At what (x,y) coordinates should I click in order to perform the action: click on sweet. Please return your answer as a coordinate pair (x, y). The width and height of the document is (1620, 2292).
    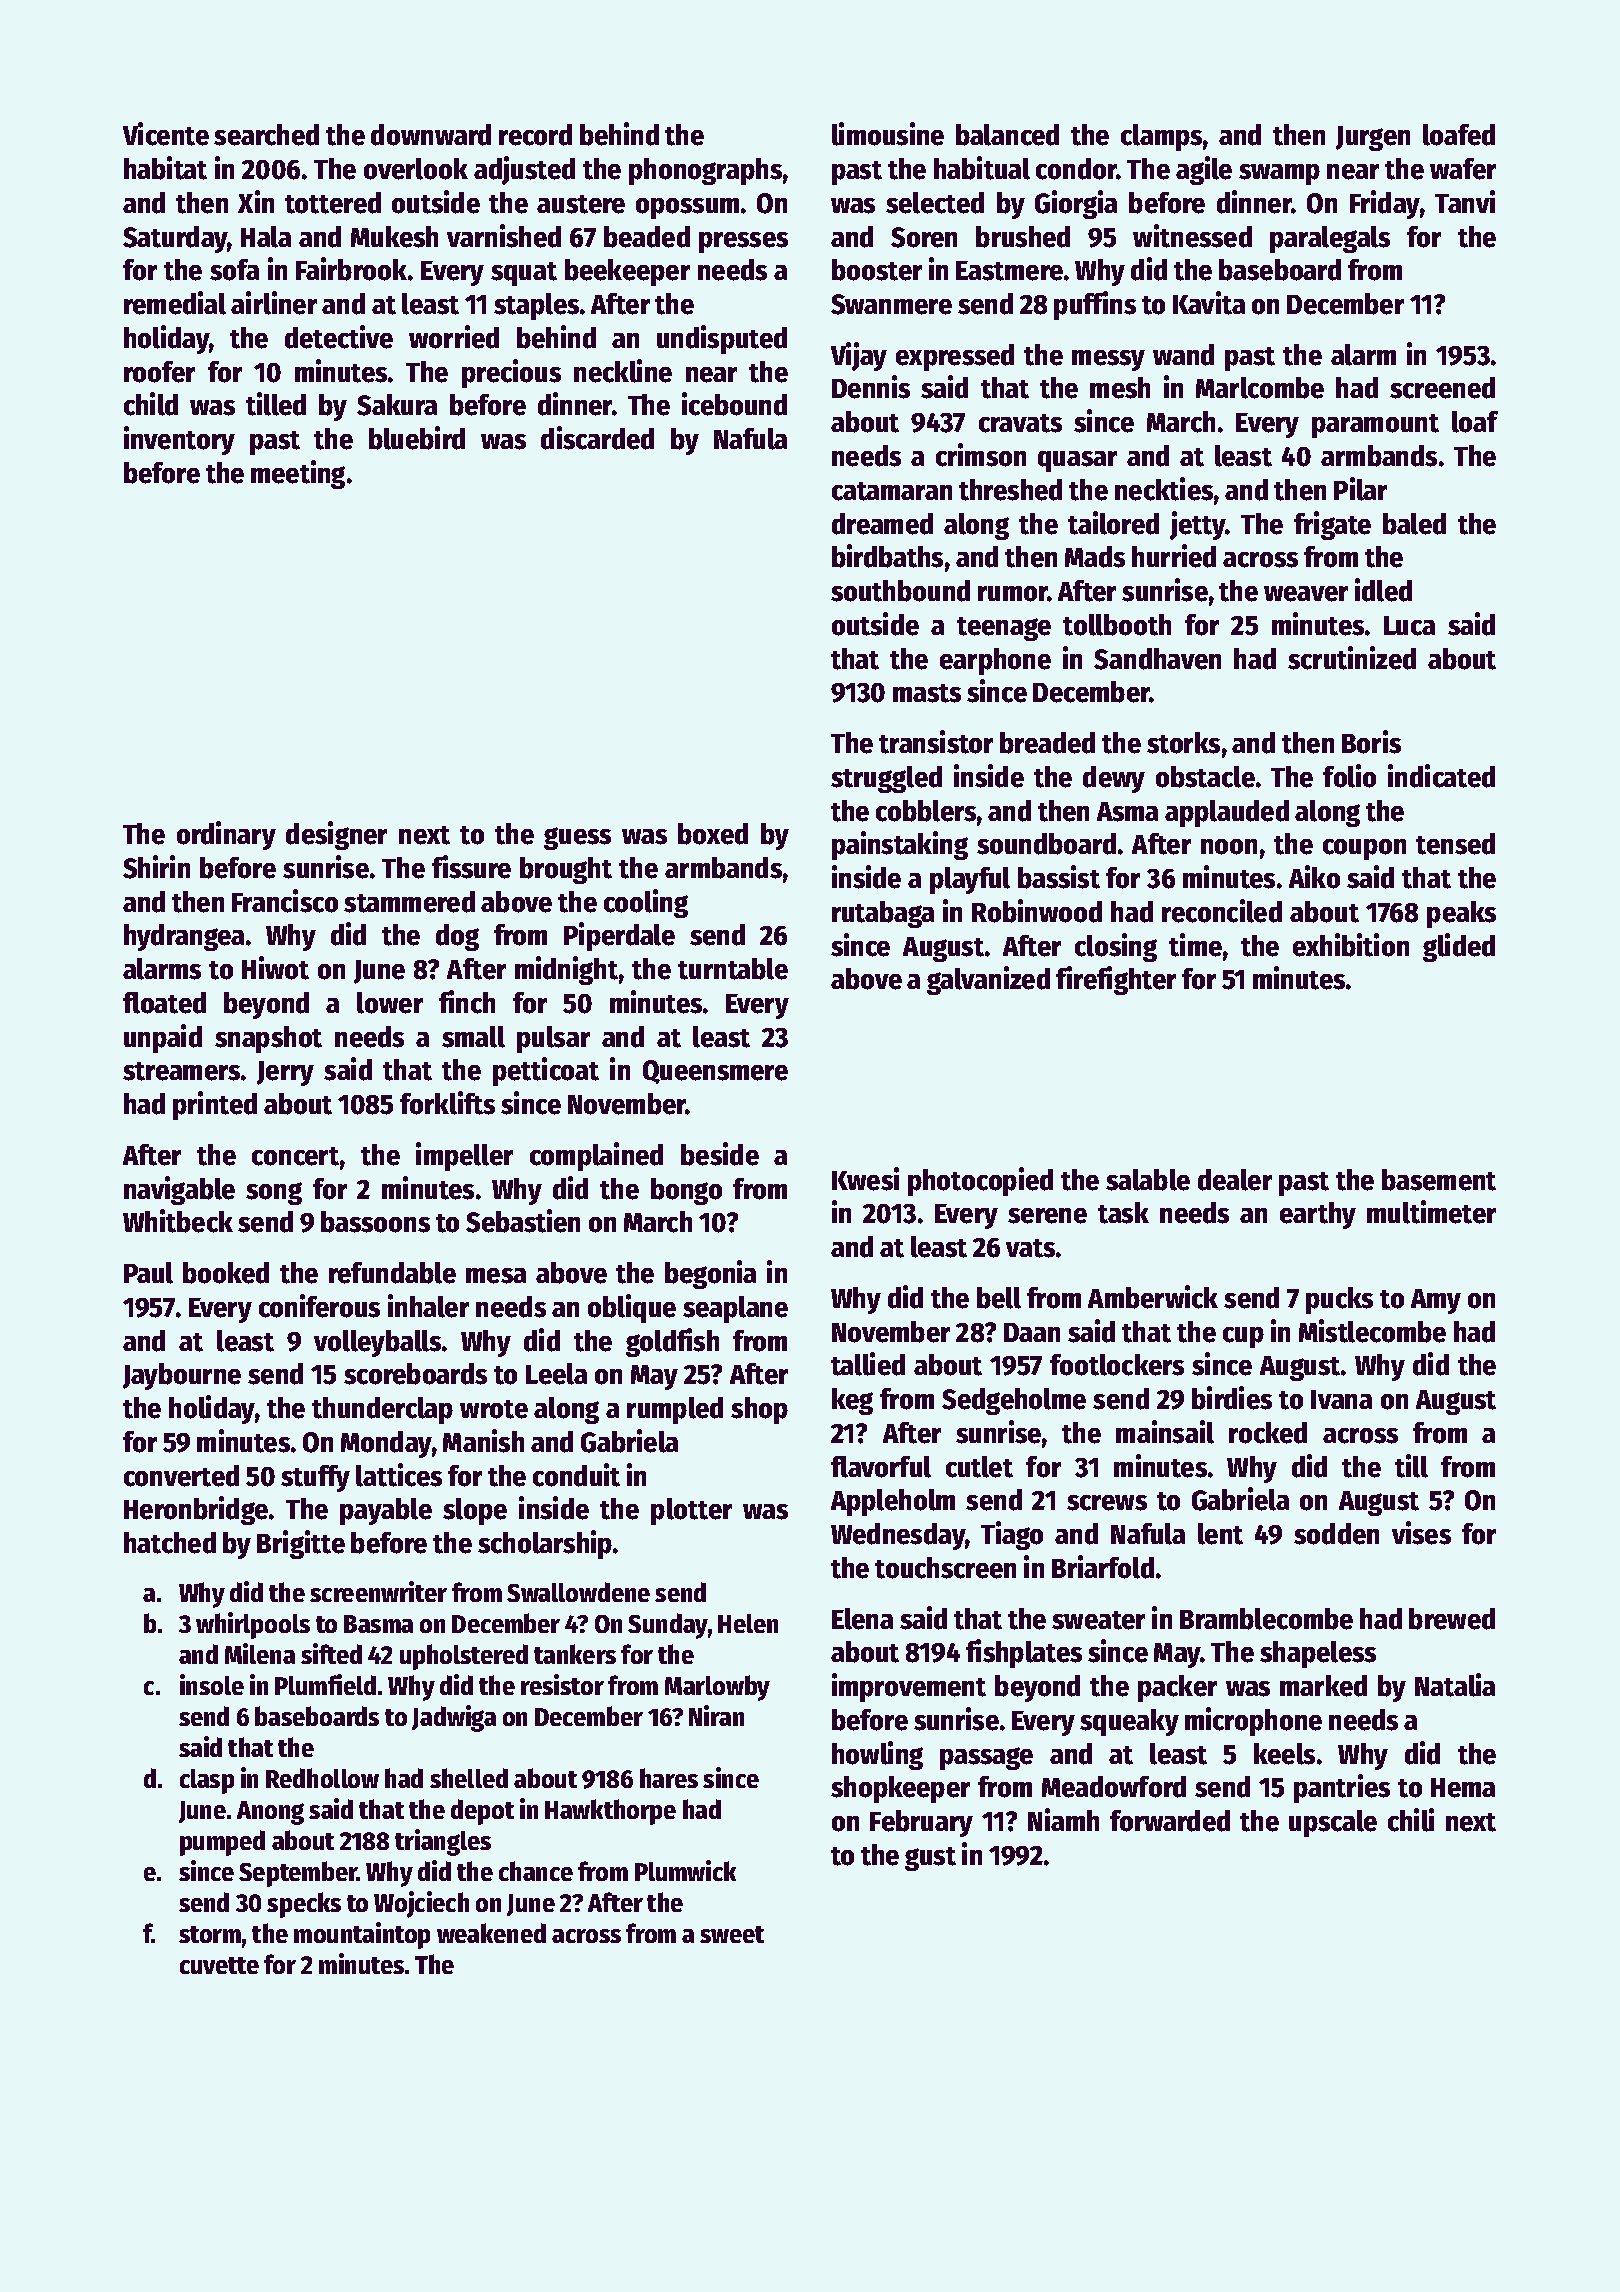
    Looking at the image, I should click on (732, 1934).
